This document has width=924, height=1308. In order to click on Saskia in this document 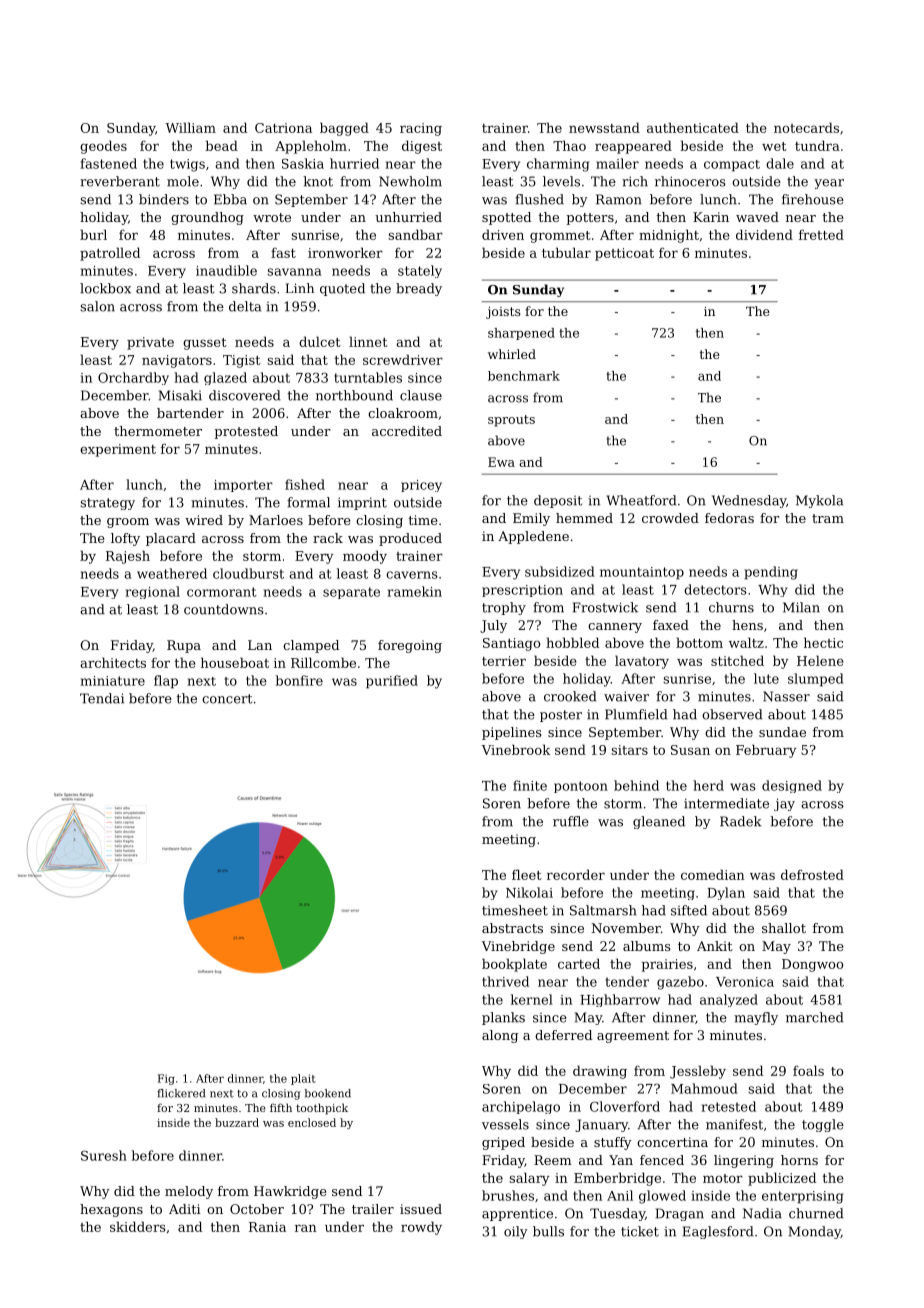, I will do `click(303, 163)`.
